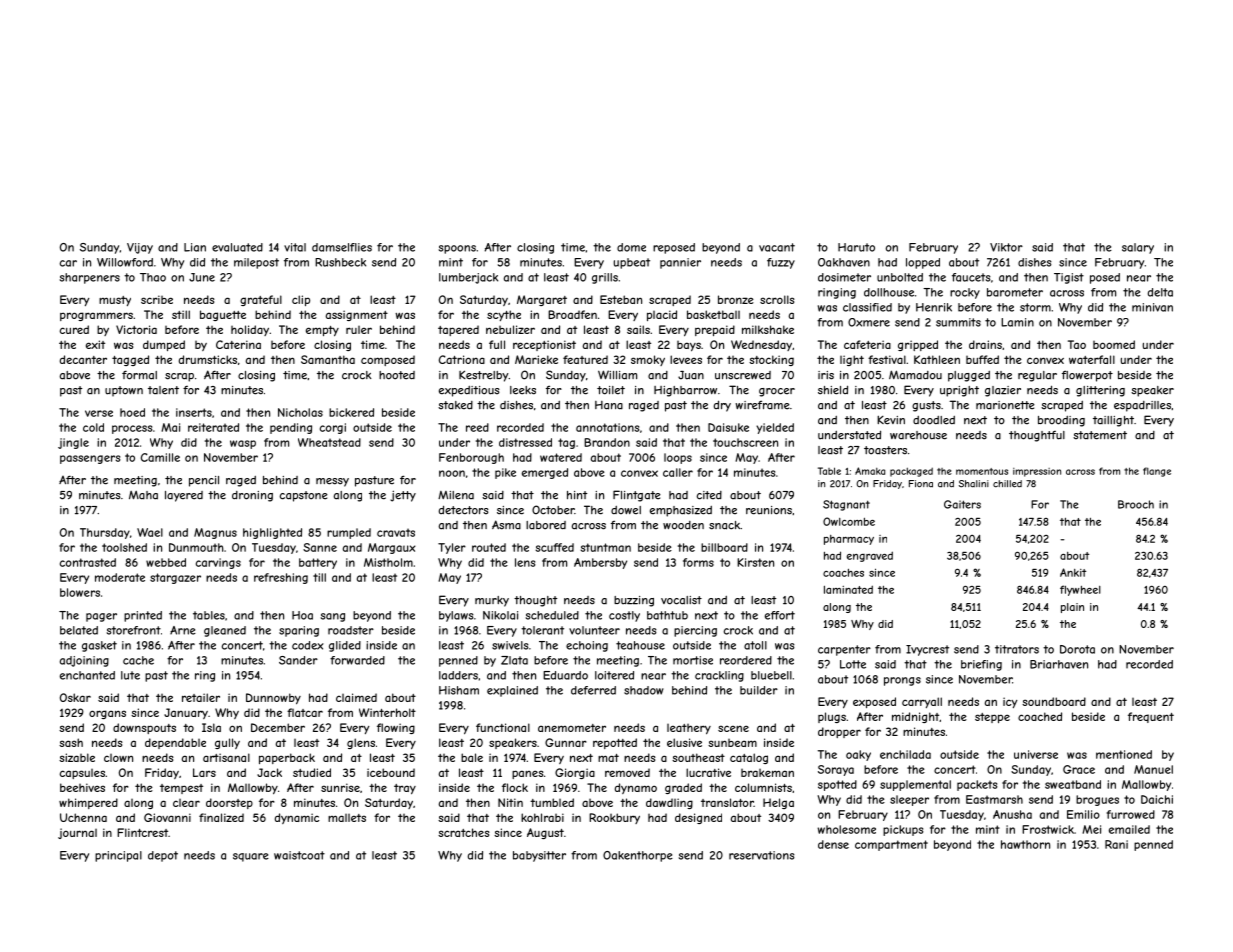 This screenshot has height=952, width=1233. What do you see at coordinates (299, 855) in the screenshot?
I see `waistcoat` at bounding box center [299, 855].
